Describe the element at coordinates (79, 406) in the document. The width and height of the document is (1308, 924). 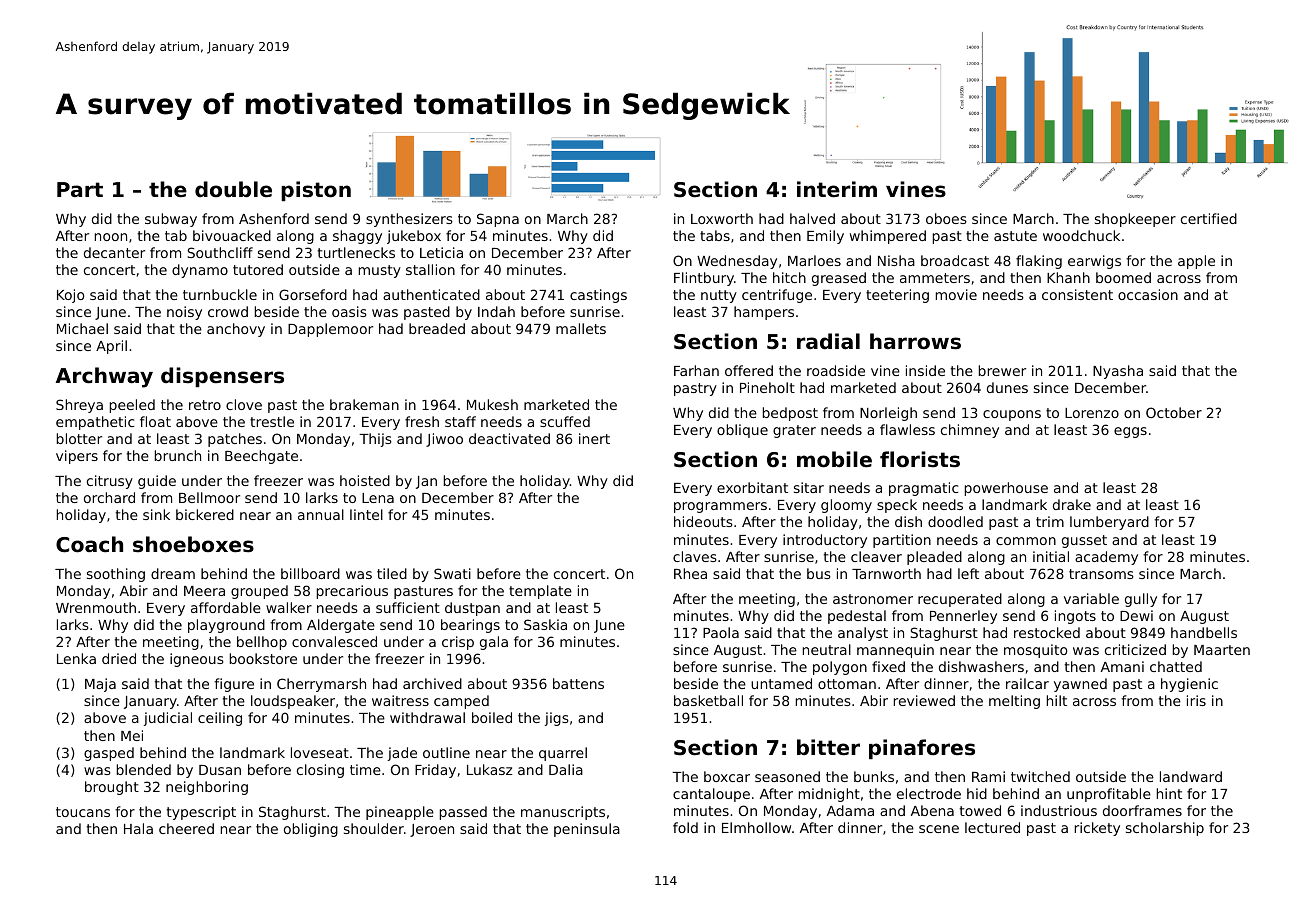
I see `Shreya` at that location.
